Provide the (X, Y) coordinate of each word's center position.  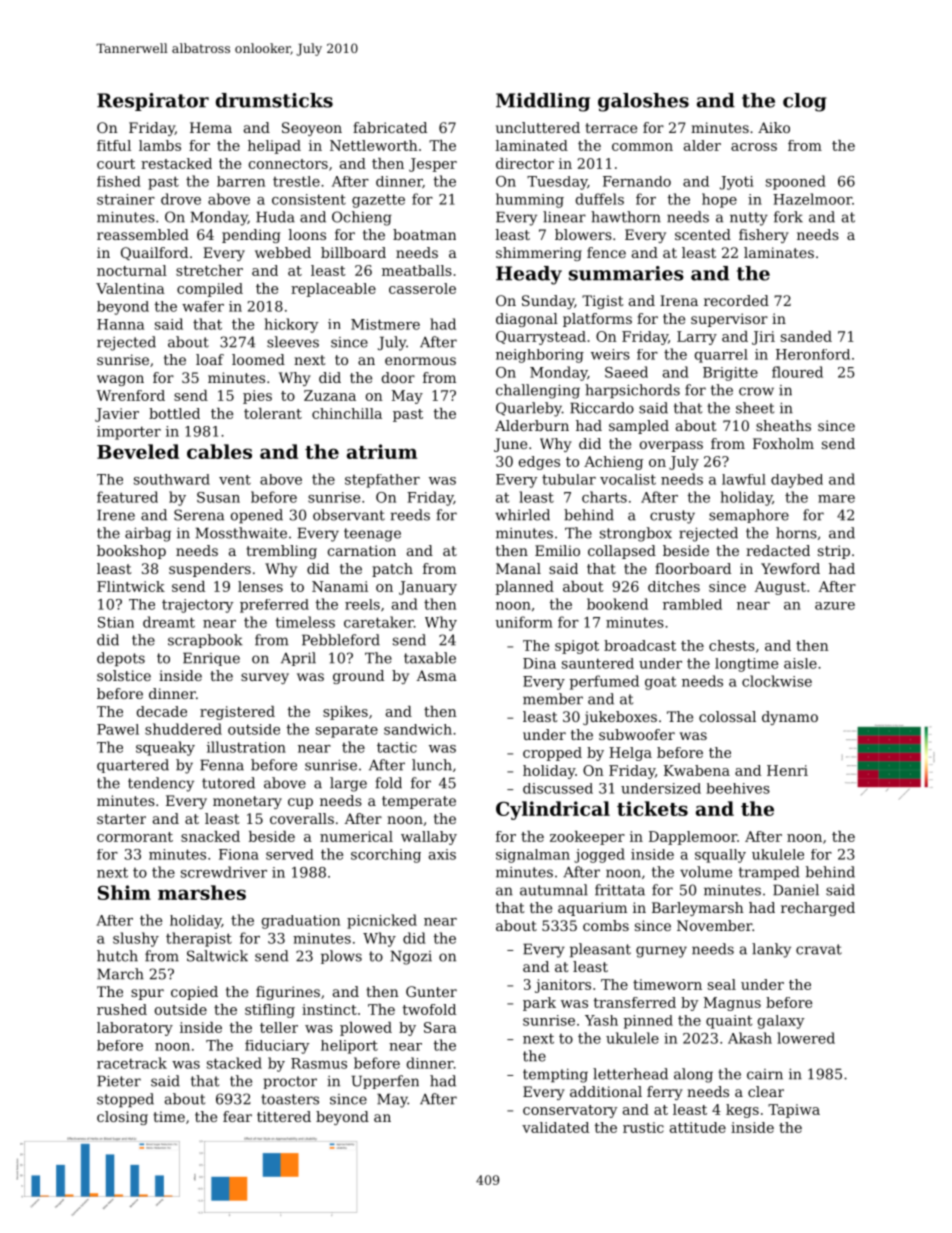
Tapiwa (794, 1111)
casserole (422, 288)
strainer (126, 199)
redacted (778, 550)
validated (555, 1127)
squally (720, 856)
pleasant (600, 950)
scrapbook (205, 641)
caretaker (379, 622)
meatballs (417, 270)
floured (797, 372)
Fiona (239, 854)
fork (788, 217)
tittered (284, 1116)
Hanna (120, 324)
